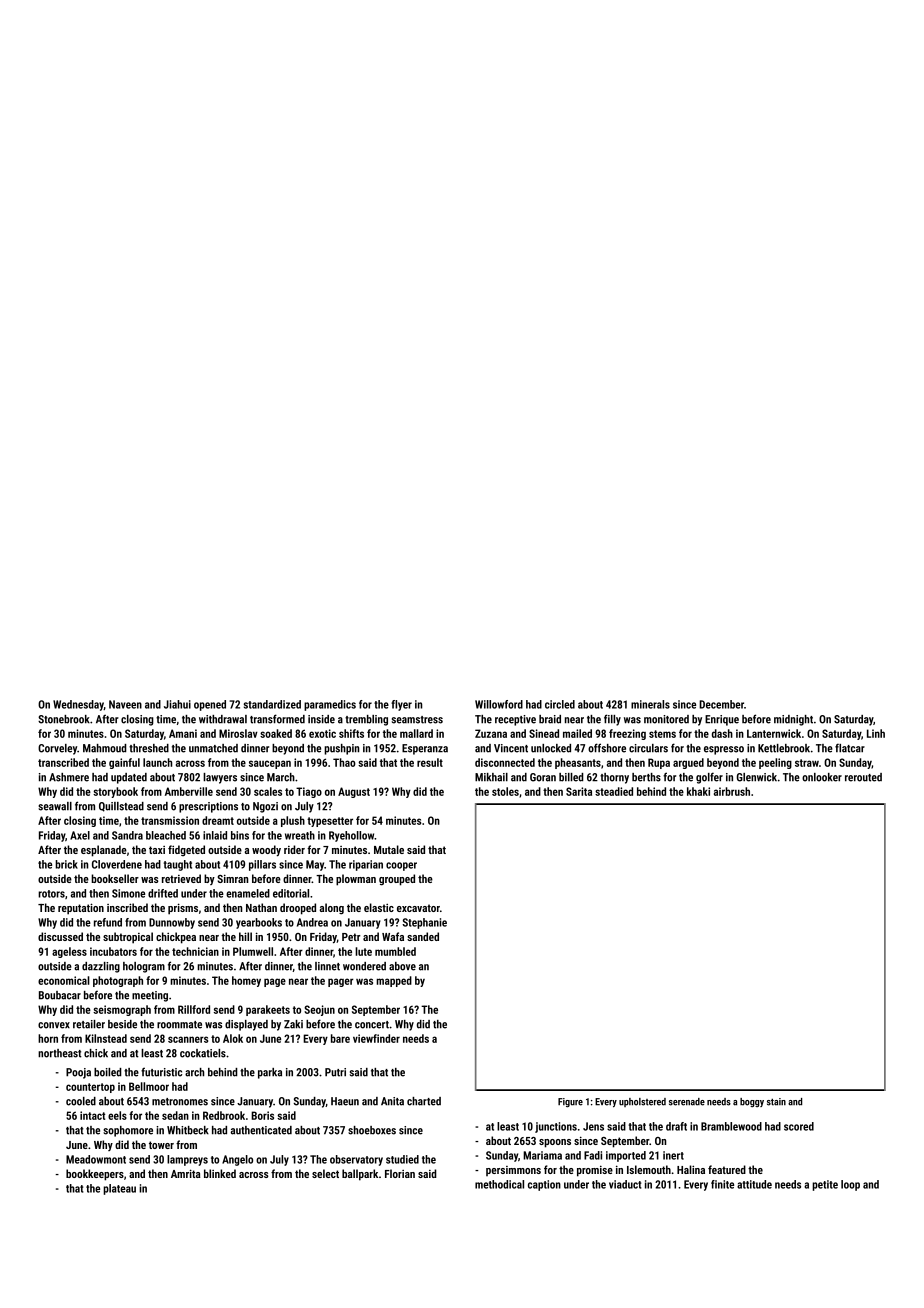  Describe the element at coordinates (54, 1025) in the screenshot. I see `convex` at that location.
